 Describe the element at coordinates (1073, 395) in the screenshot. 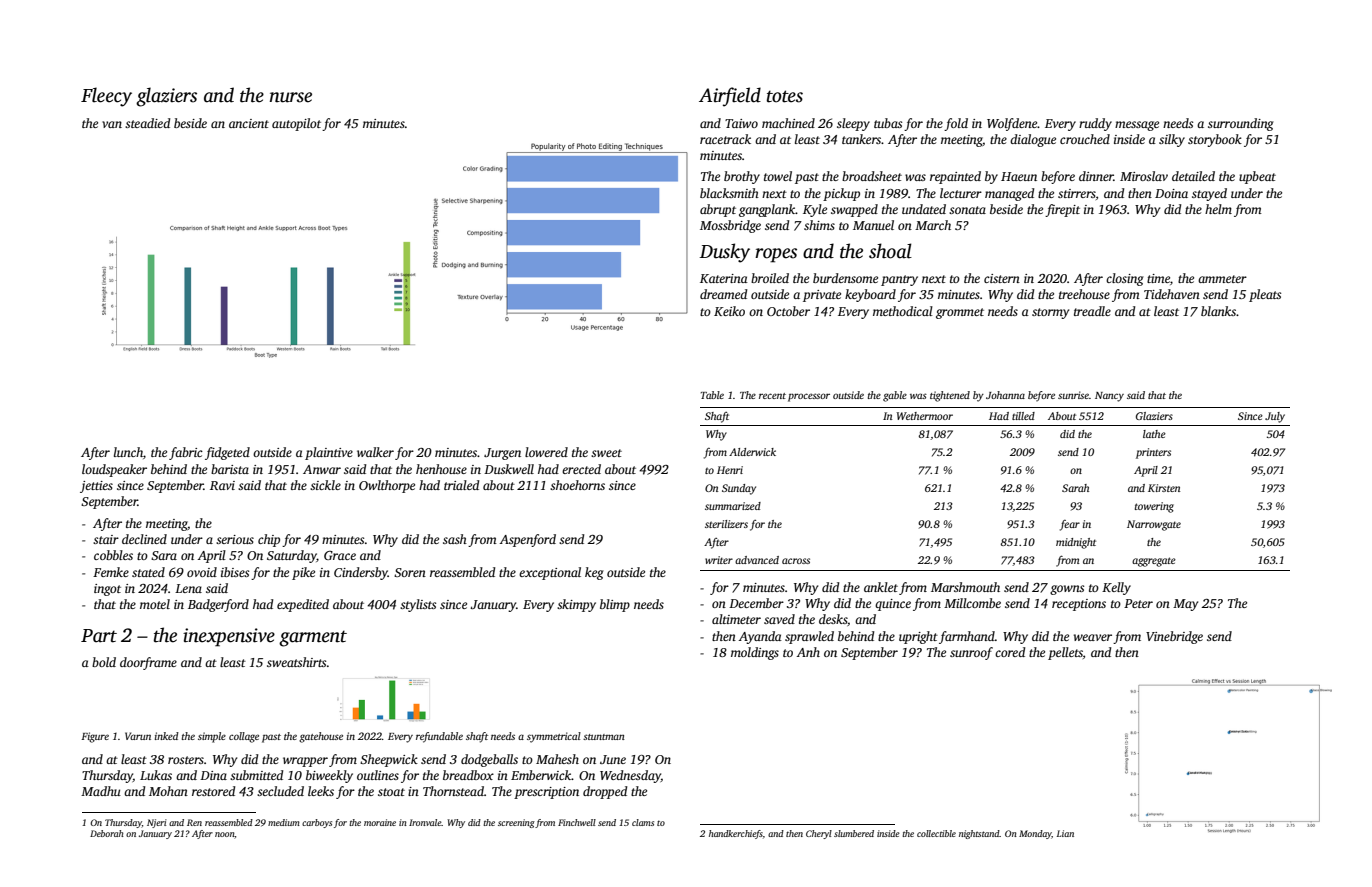

I see `sunrise` at that location.
